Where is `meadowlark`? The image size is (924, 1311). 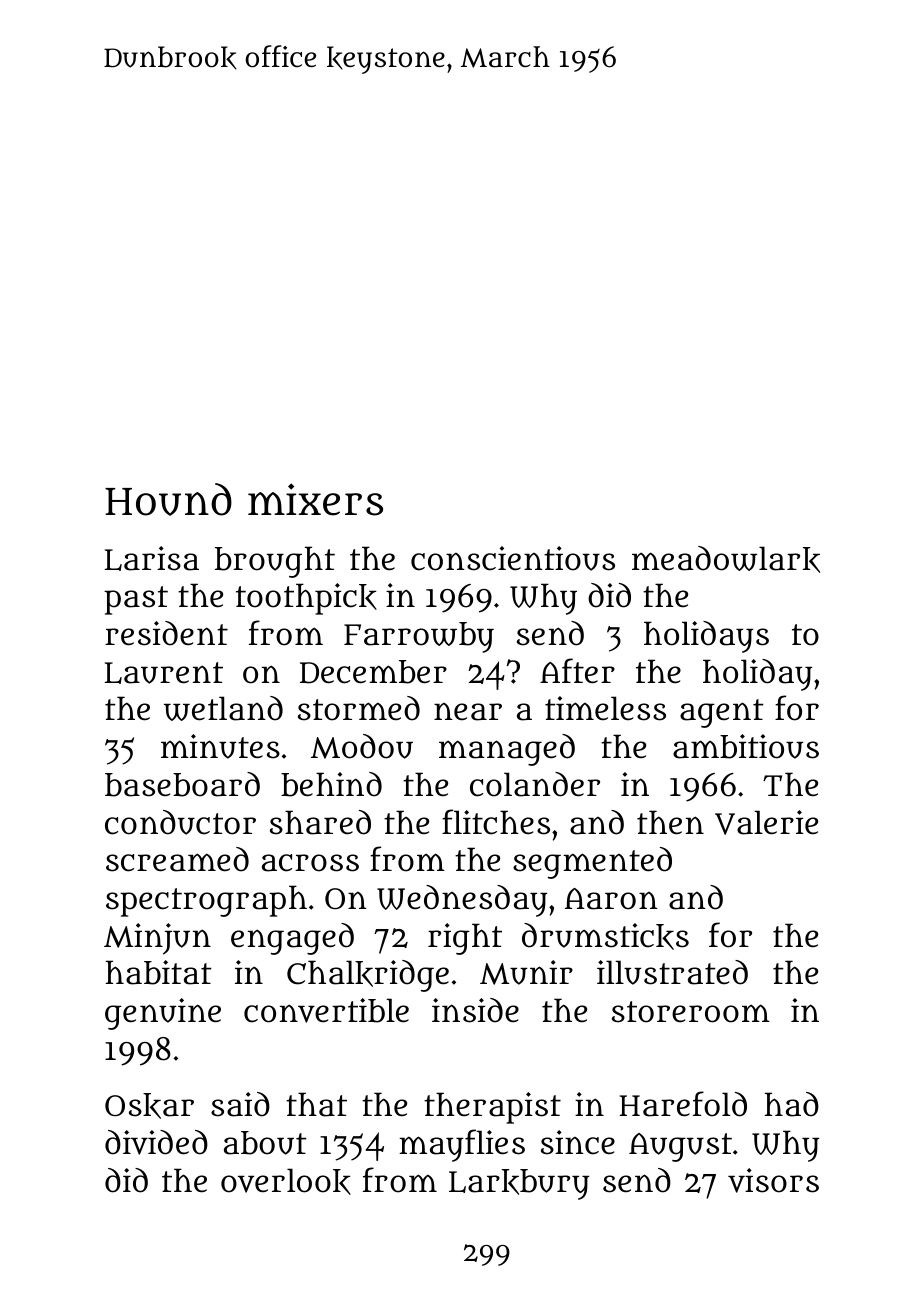 meadowlark is located at coordinates (726, 559).
